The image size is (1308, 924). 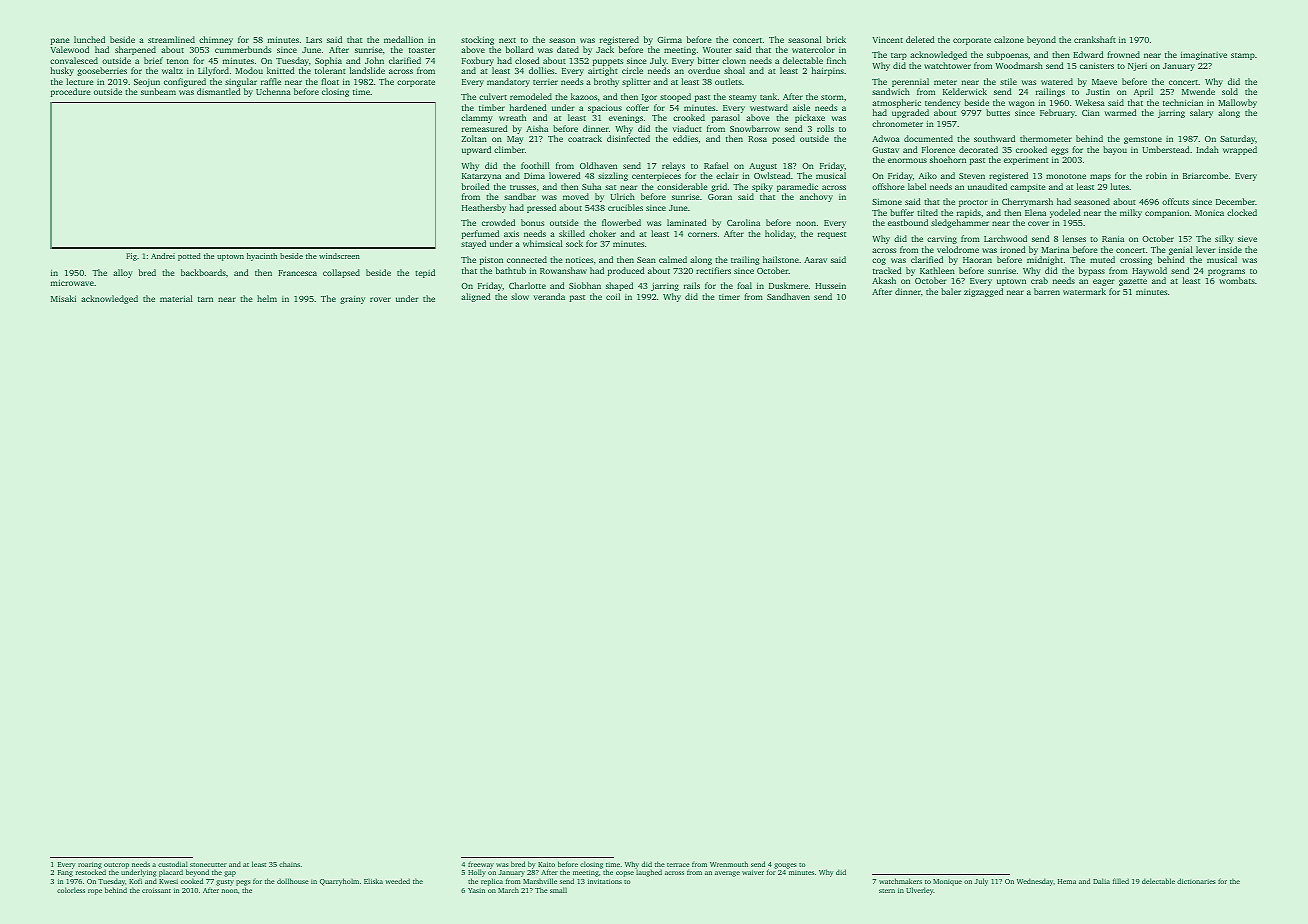 What do you see at coordinates (978, 149) in the screenshot?
I see `decorated` at bounding box center [978, 149].
